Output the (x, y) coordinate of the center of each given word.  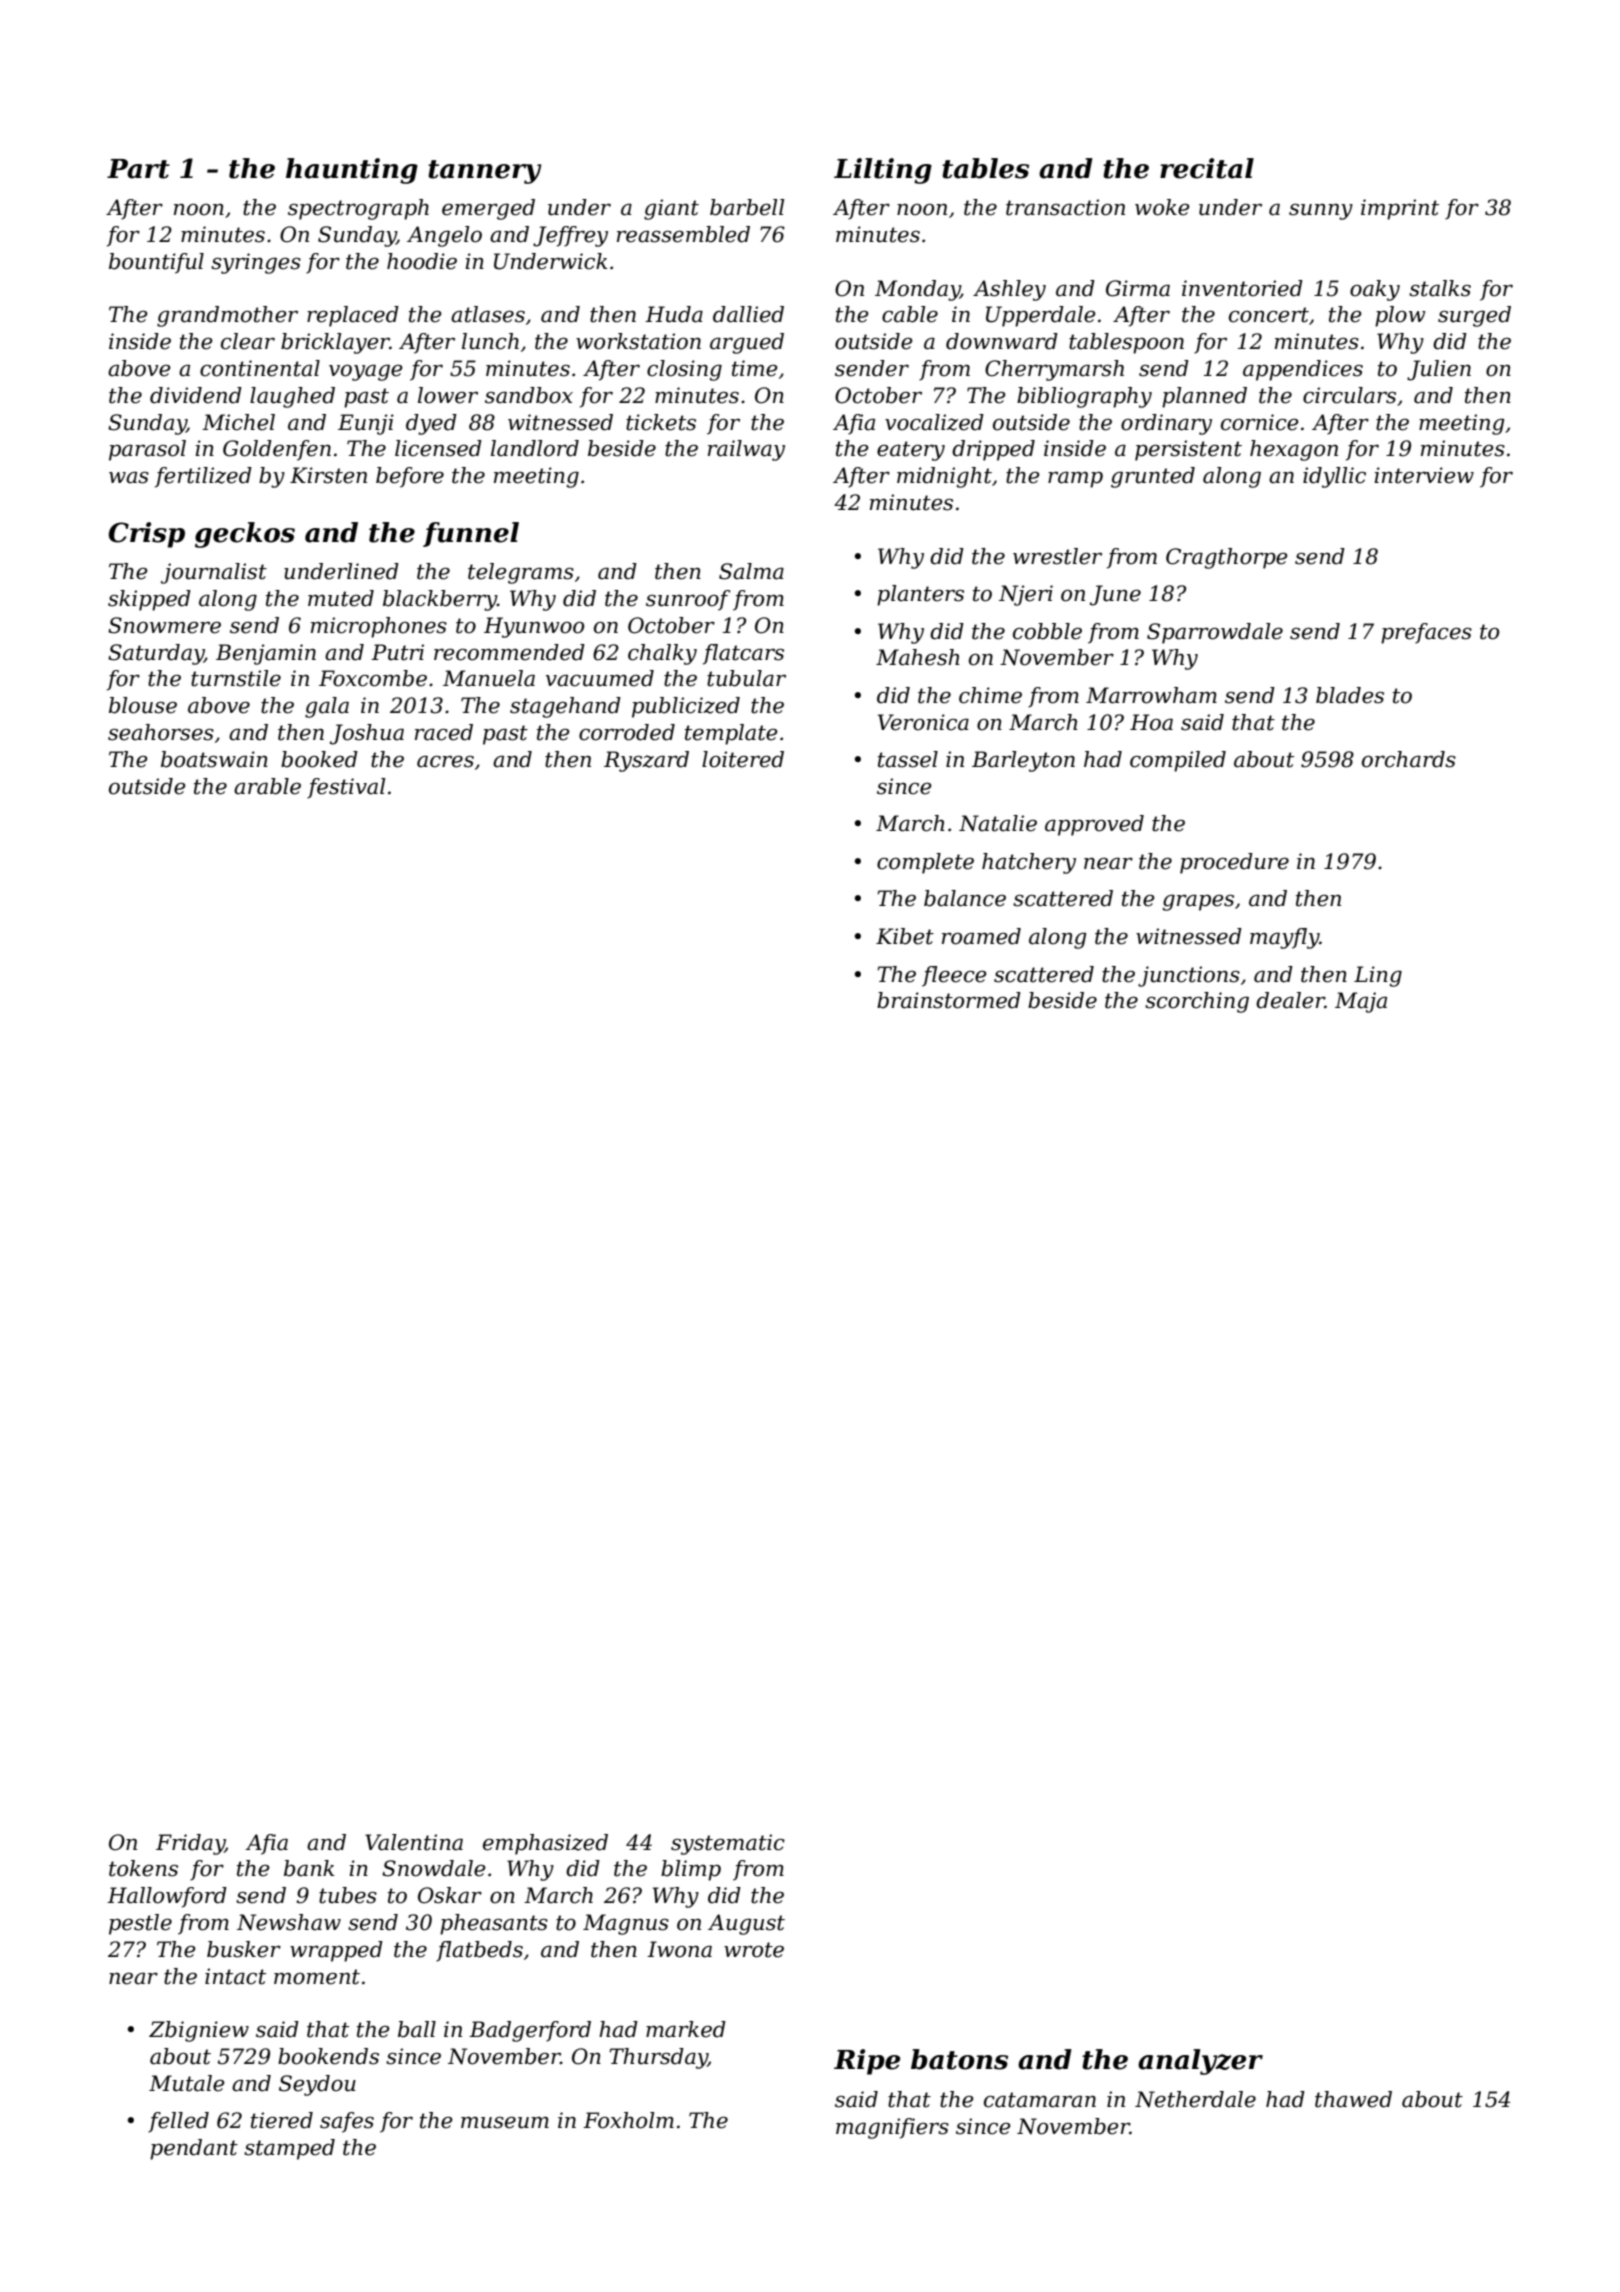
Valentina (414, 1842)
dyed (431, 424)
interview (1424, 475)
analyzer (1200, 2062)
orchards (1409, 759)
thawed (1353, 2099)
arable (267, 786)
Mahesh (918, 657)
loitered (743, 759)
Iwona (679, 1949)
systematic (728, 1844)
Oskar (450, 1895)
